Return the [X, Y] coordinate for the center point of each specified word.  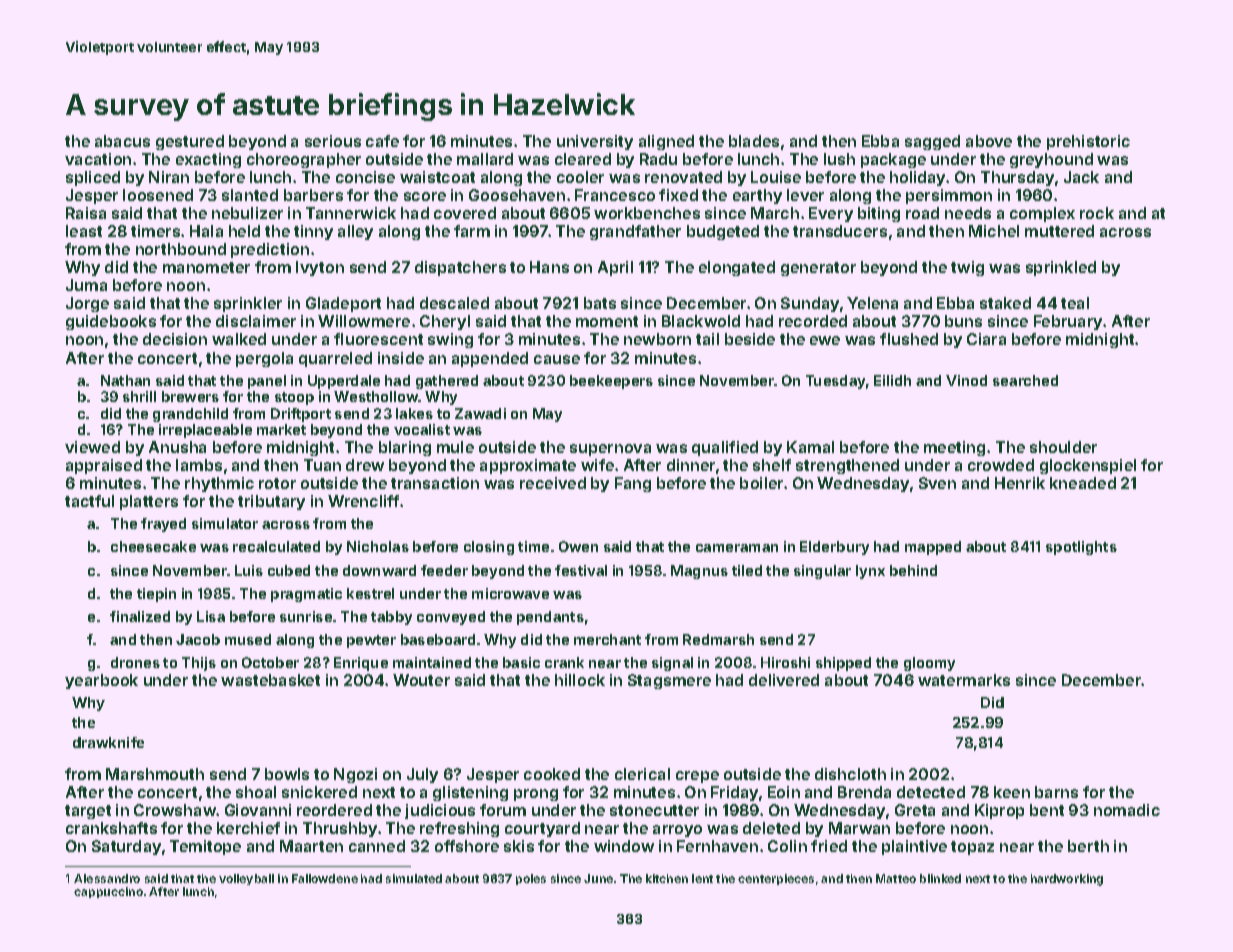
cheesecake [153, 546]
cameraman [737, 548]
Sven [937, 483]
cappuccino [108, 892]
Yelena [872, 303]
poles [531, 879]
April [615, 268]
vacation [98, 159]
